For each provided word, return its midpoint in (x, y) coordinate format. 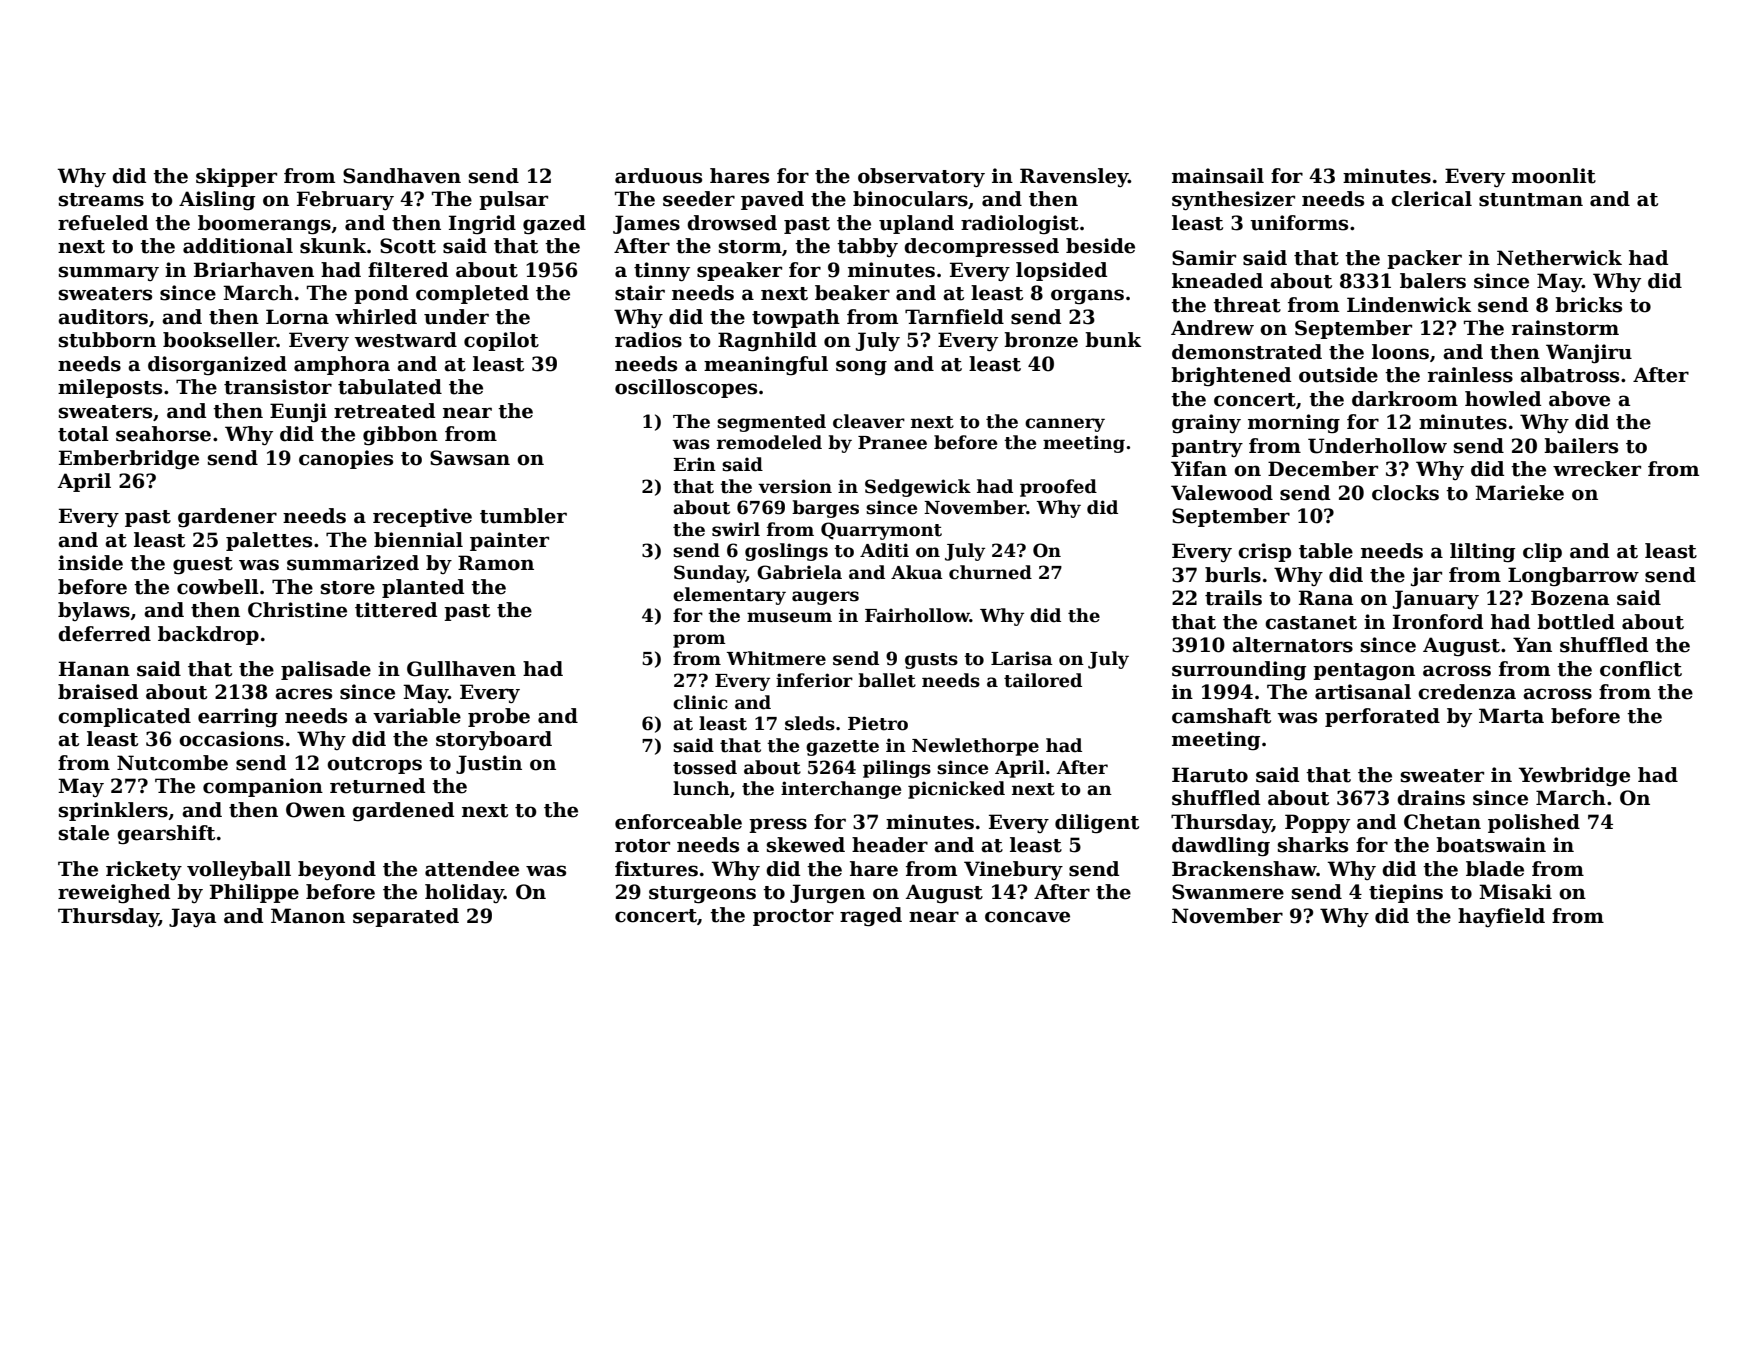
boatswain (1491, 845)
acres (303, 694)
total (83, 434)
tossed (705, 767)
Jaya (192, 917)
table (1326, 551)
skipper (236, 177)
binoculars (910, 199)
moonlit (1554, 176)
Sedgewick (918, 488)
